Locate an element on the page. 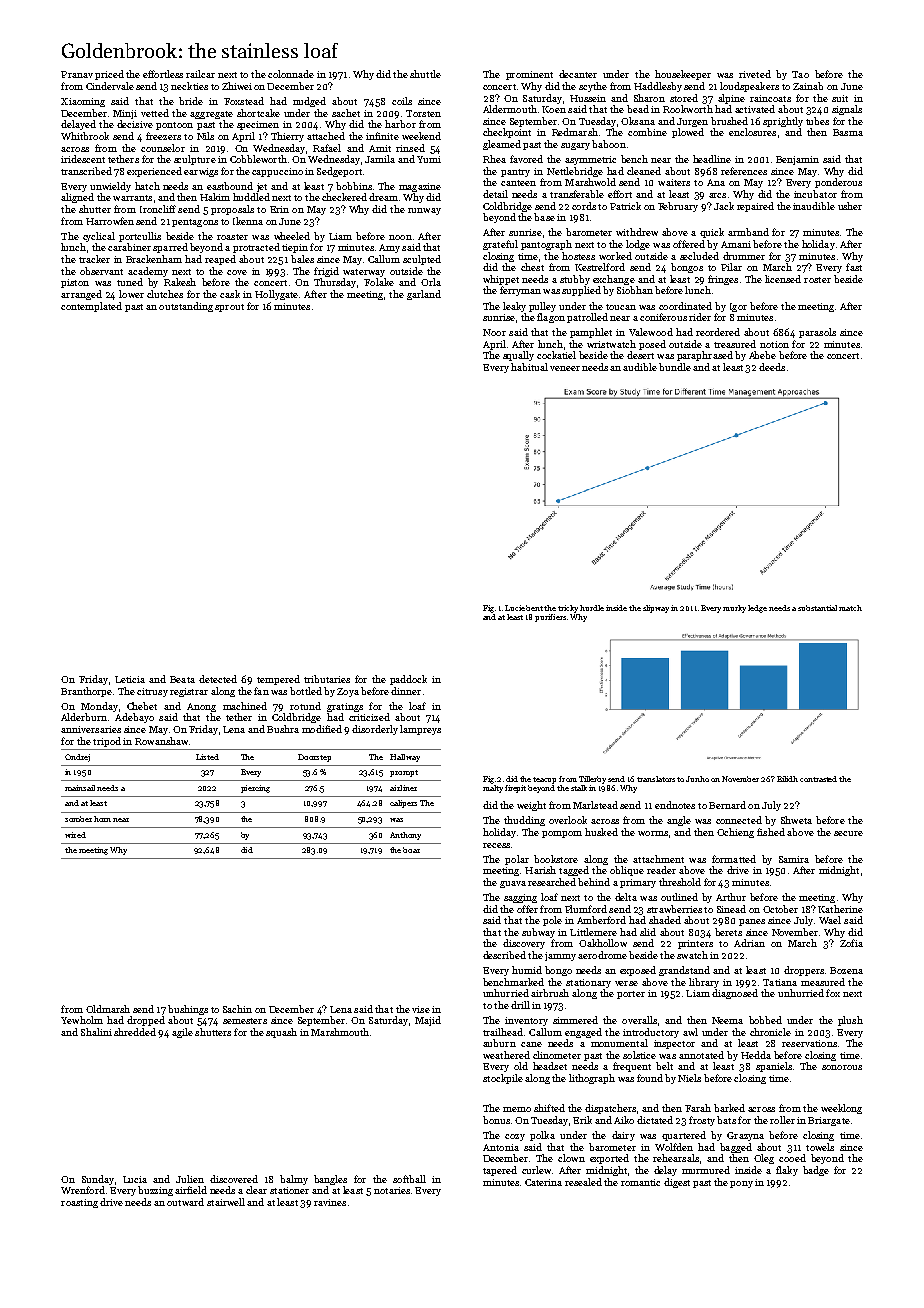  colonnade is located at coordinates (291, 74).
